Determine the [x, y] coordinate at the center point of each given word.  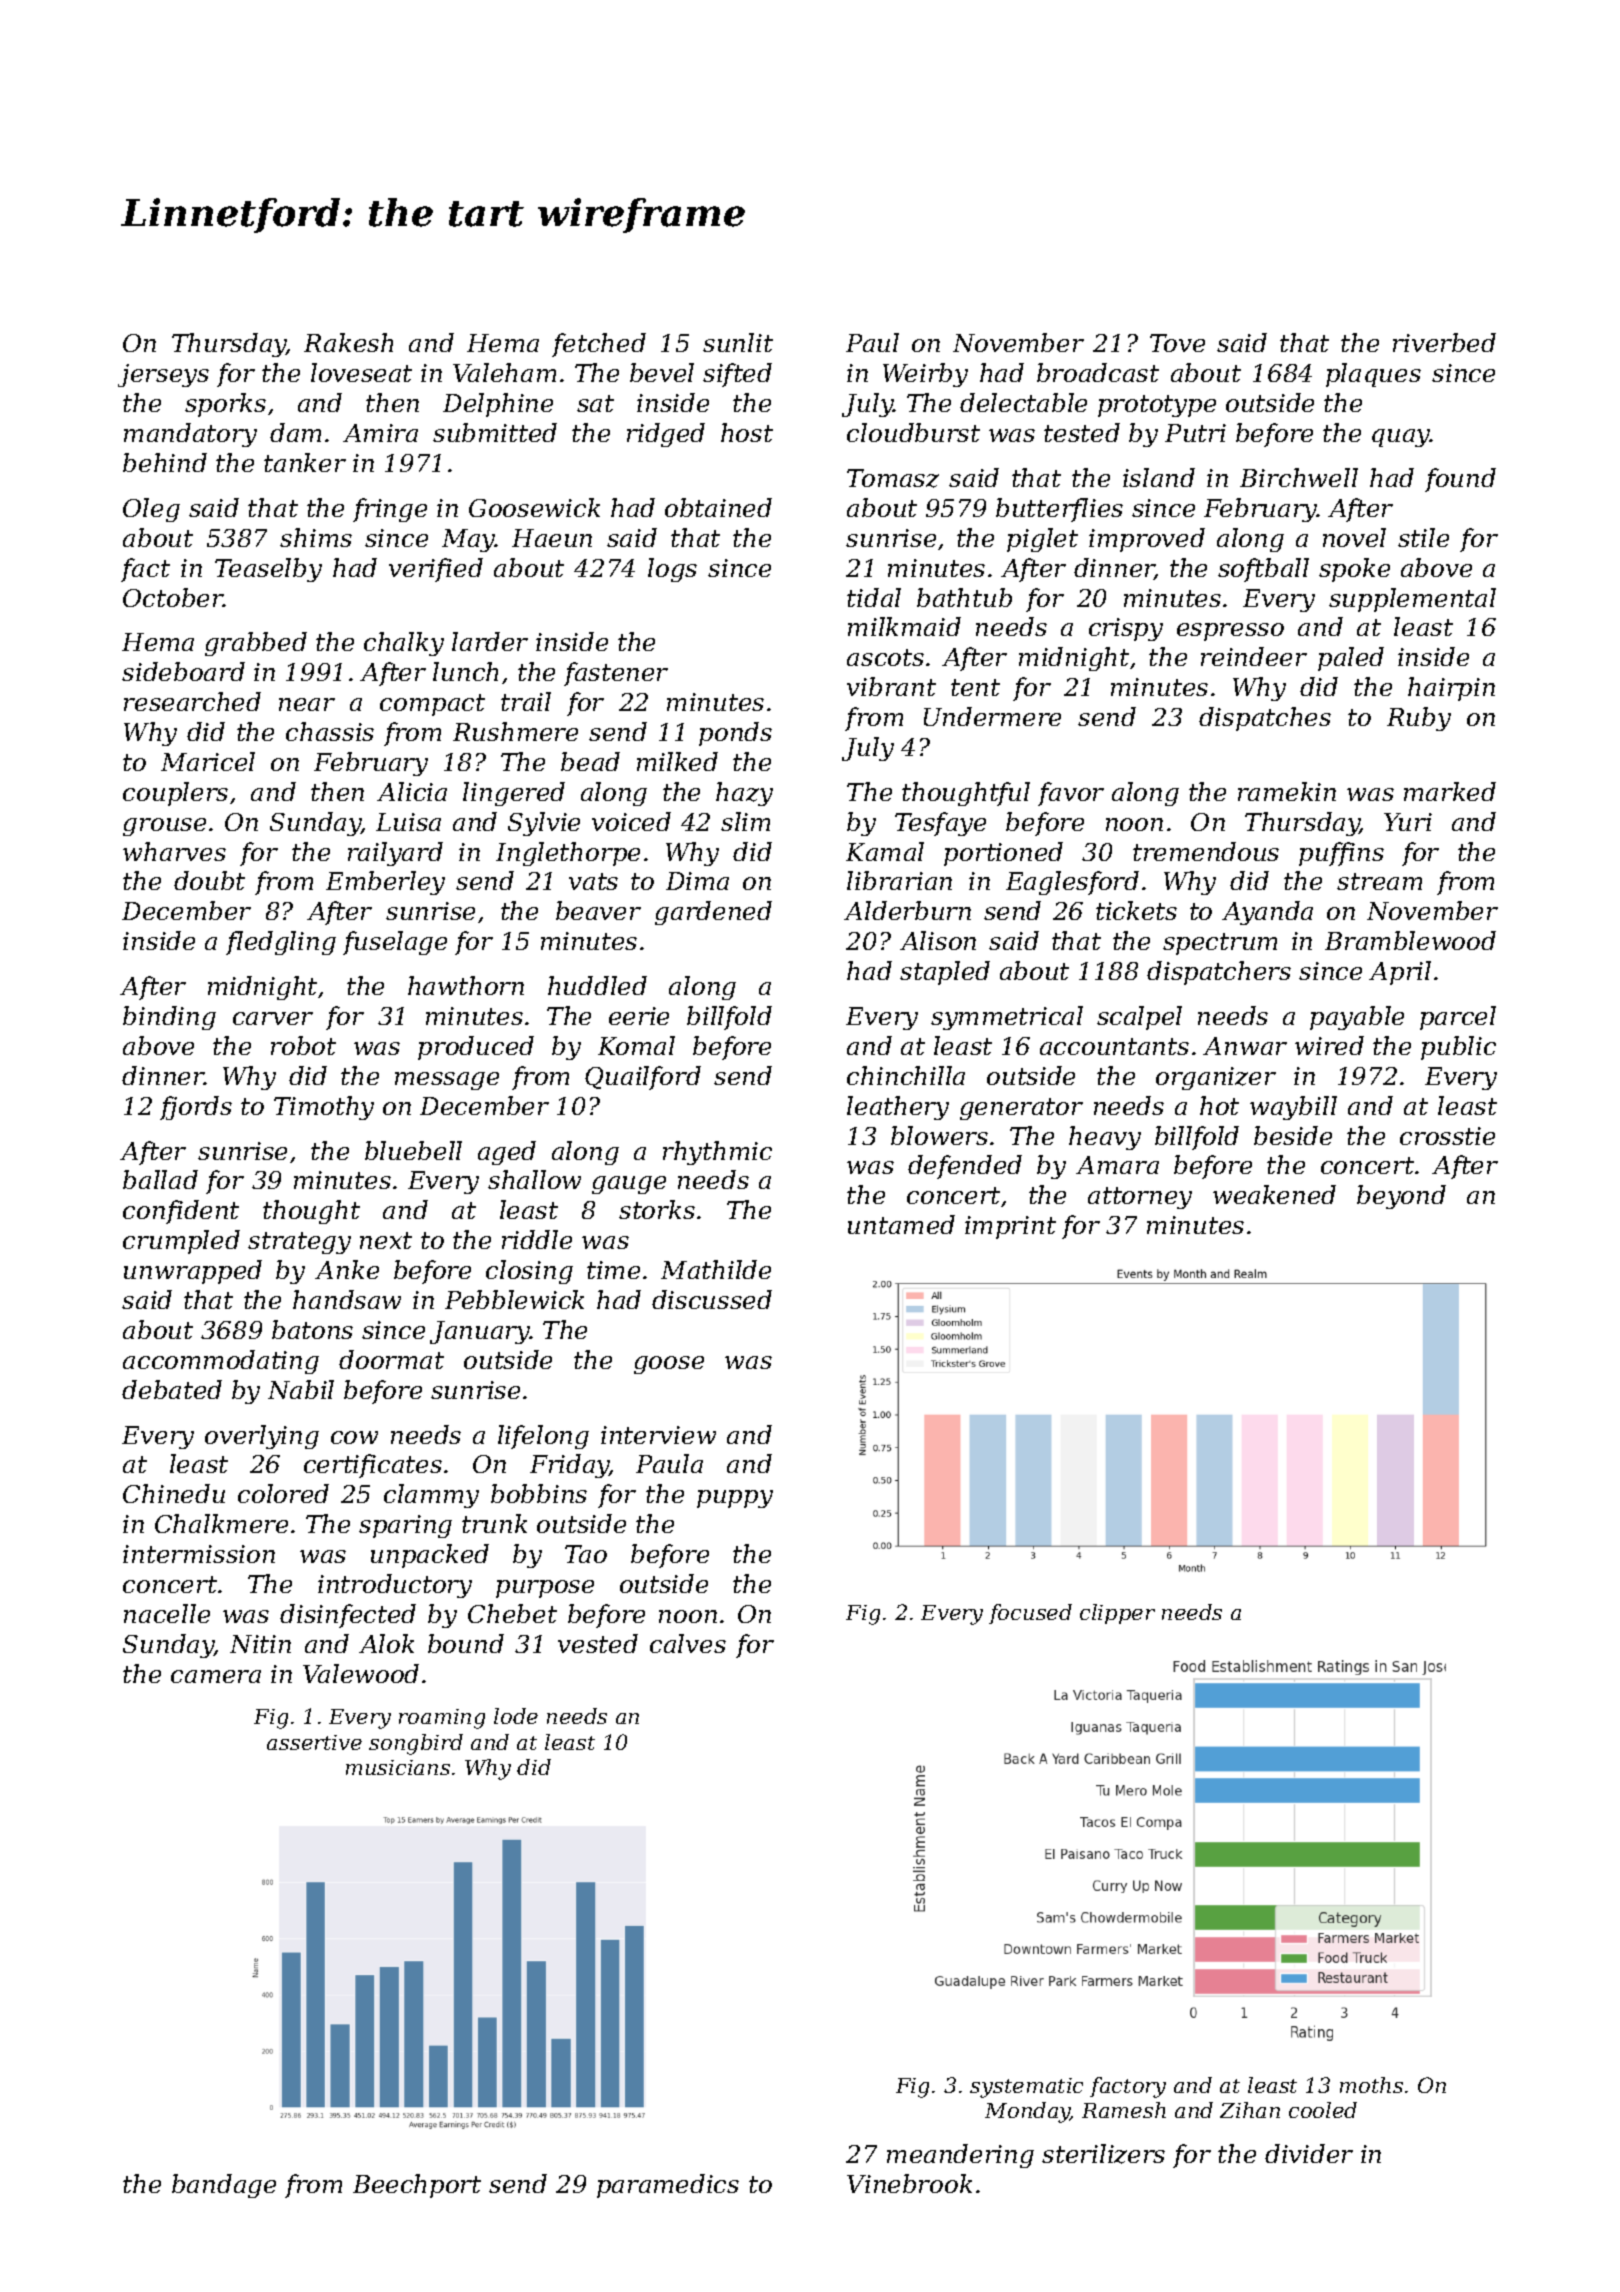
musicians [398, 1767]
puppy [735, 1499]
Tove [1177, 343]
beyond [1401, 1197]
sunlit [738, 342]
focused [1030, 1614]
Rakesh [348, 342]
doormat [391, 1359]
